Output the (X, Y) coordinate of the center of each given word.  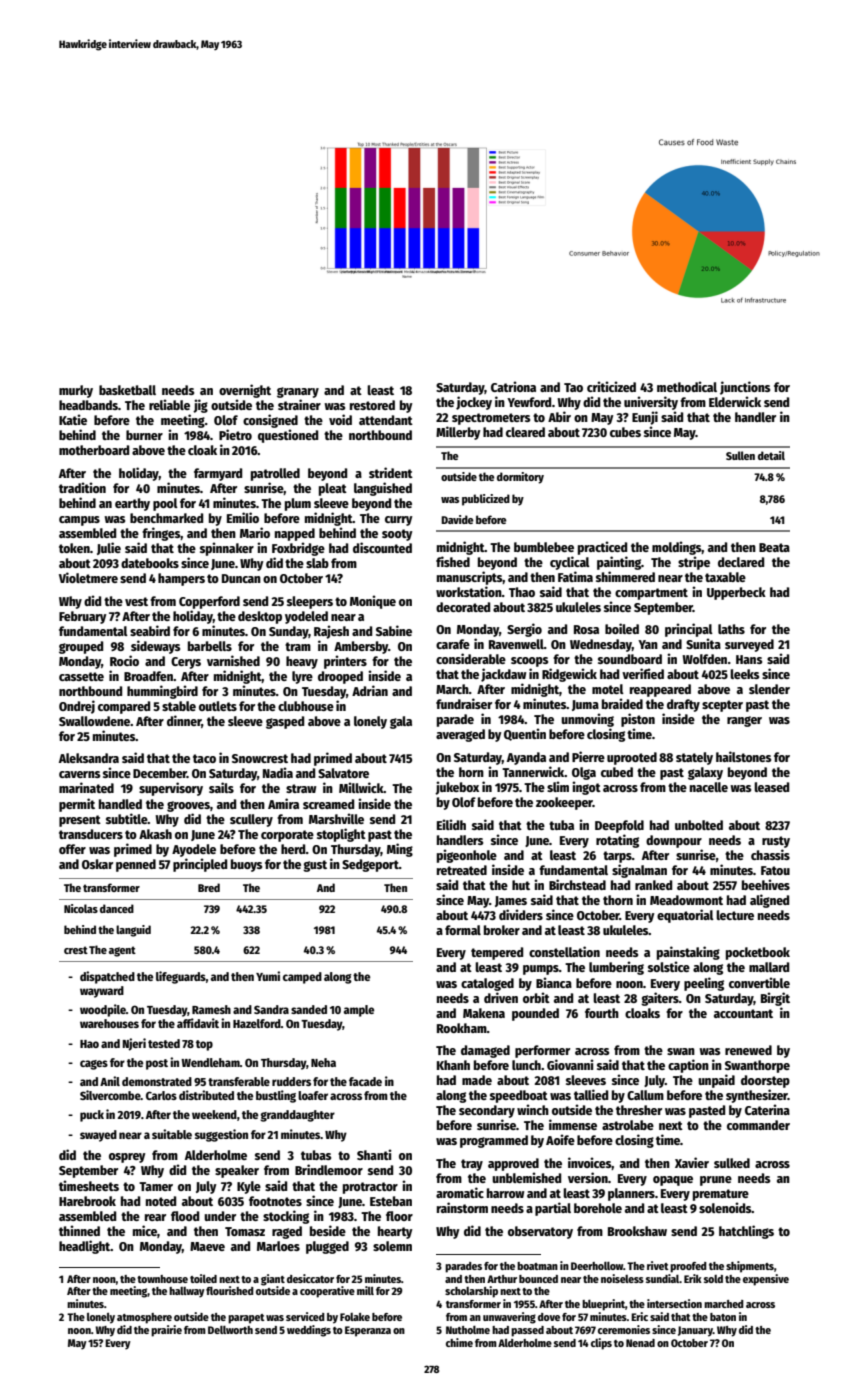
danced (117, 908)
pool (165, 504)
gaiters (660, 999)
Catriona (513, 386)
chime (459, 1342)
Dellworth (230, 1329)
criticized (611, 386)
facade (365, 1081)
